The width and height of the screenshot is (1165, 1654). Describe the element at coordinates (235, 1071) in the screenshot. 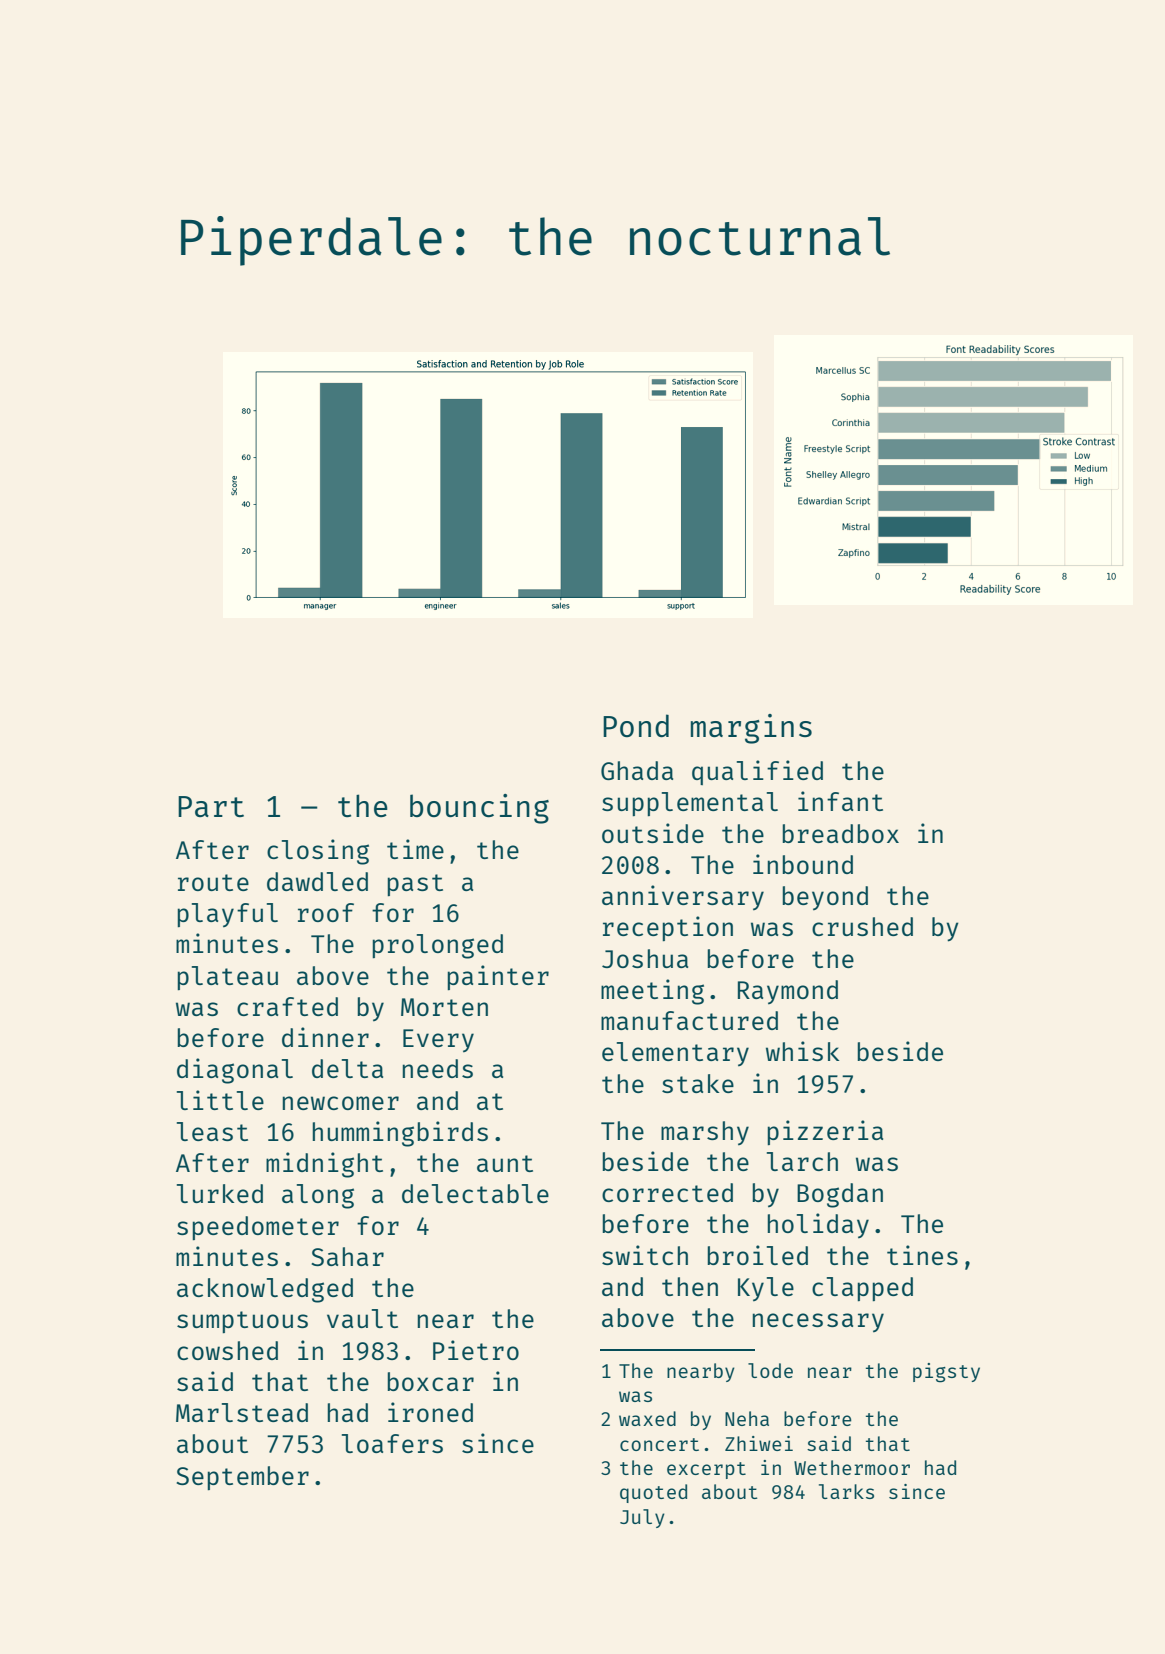

I see `diagonal` at that location.
